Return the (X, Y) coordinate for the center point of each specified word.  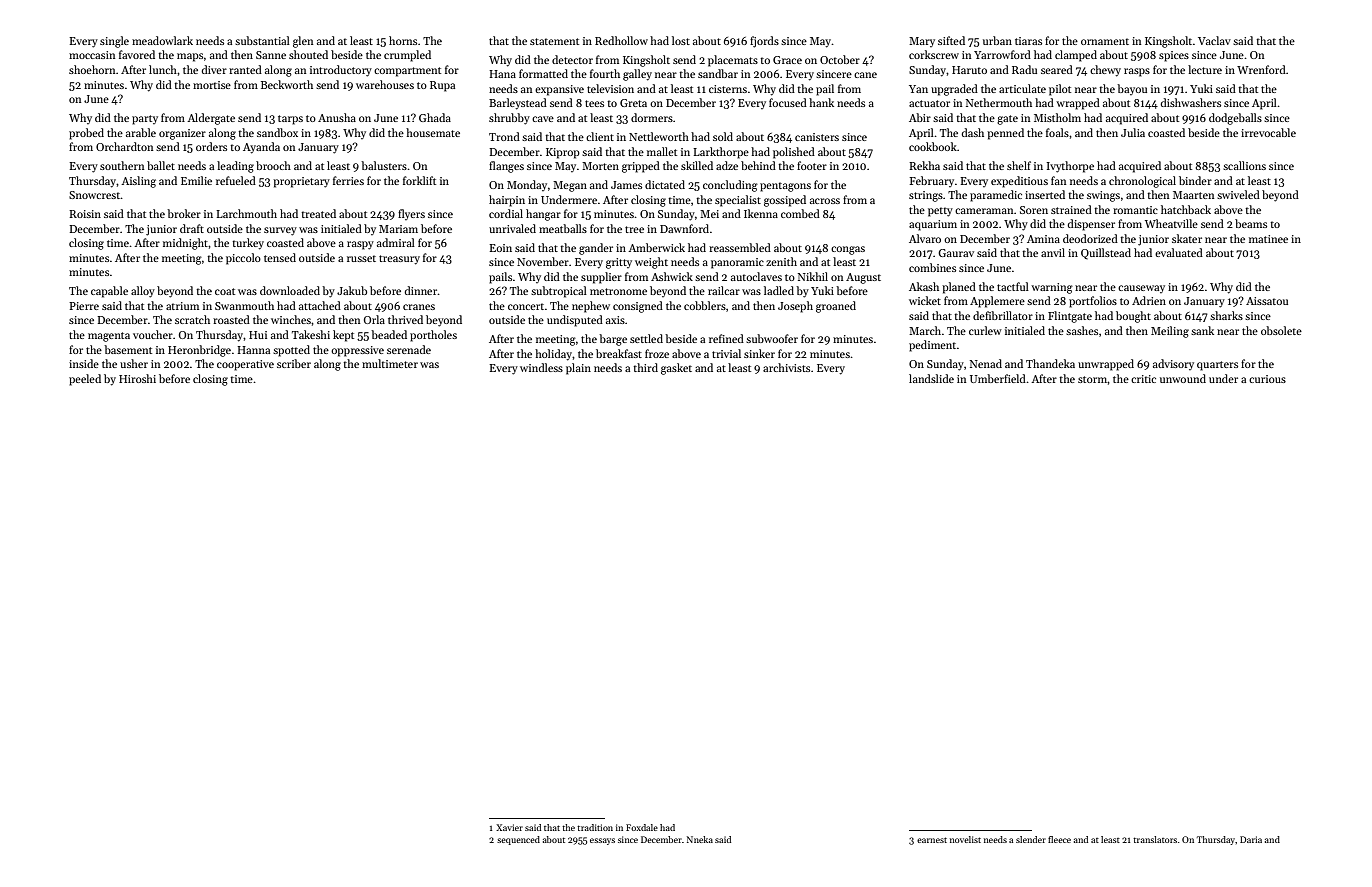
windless (541, 367)
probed (86, 134)
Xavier (509, 827)
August (863, 278)
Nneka (700, 839)
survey (280, 231)
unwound (1183, 378)
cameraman (984, 211)
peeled (85, 380)
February (932, 181)
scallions (1244, 165)
